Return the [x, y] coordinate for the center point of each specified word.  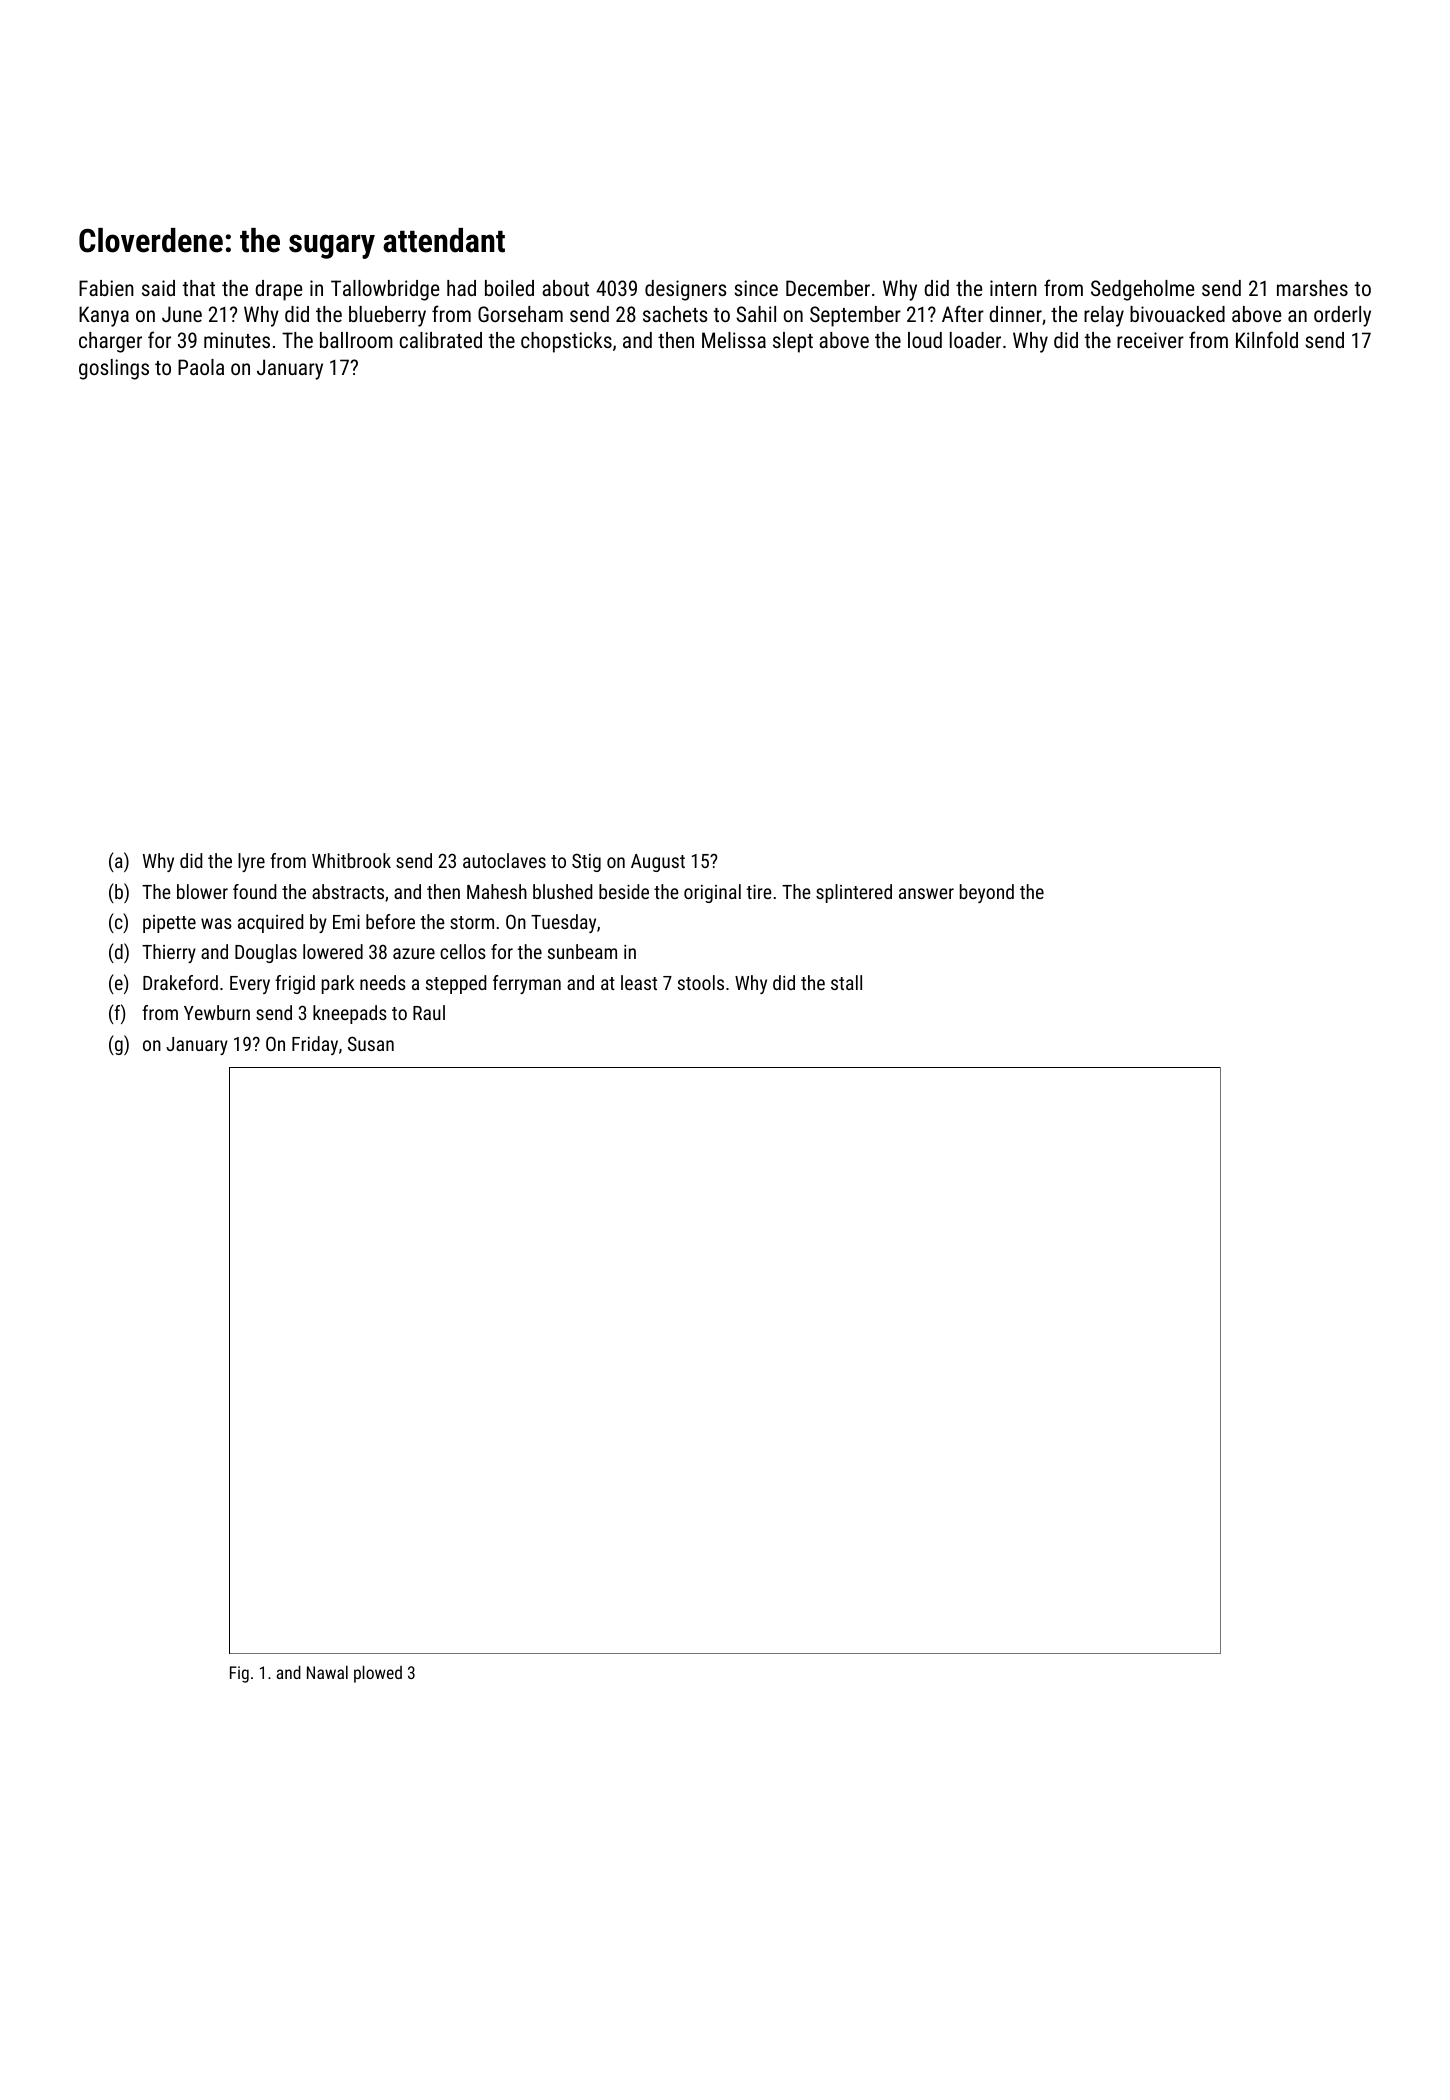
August [658, 863]
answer [926, 893]
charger [110, 342]
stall [846, 982]
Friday [315, 1045]
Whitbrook [351, 860]
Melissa [734, 340]
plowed [378, 1674]
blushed [562, 891]
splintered [854, 893]
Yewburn [217, 1012]
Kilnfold [1267, 339]
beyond [987, 893]
